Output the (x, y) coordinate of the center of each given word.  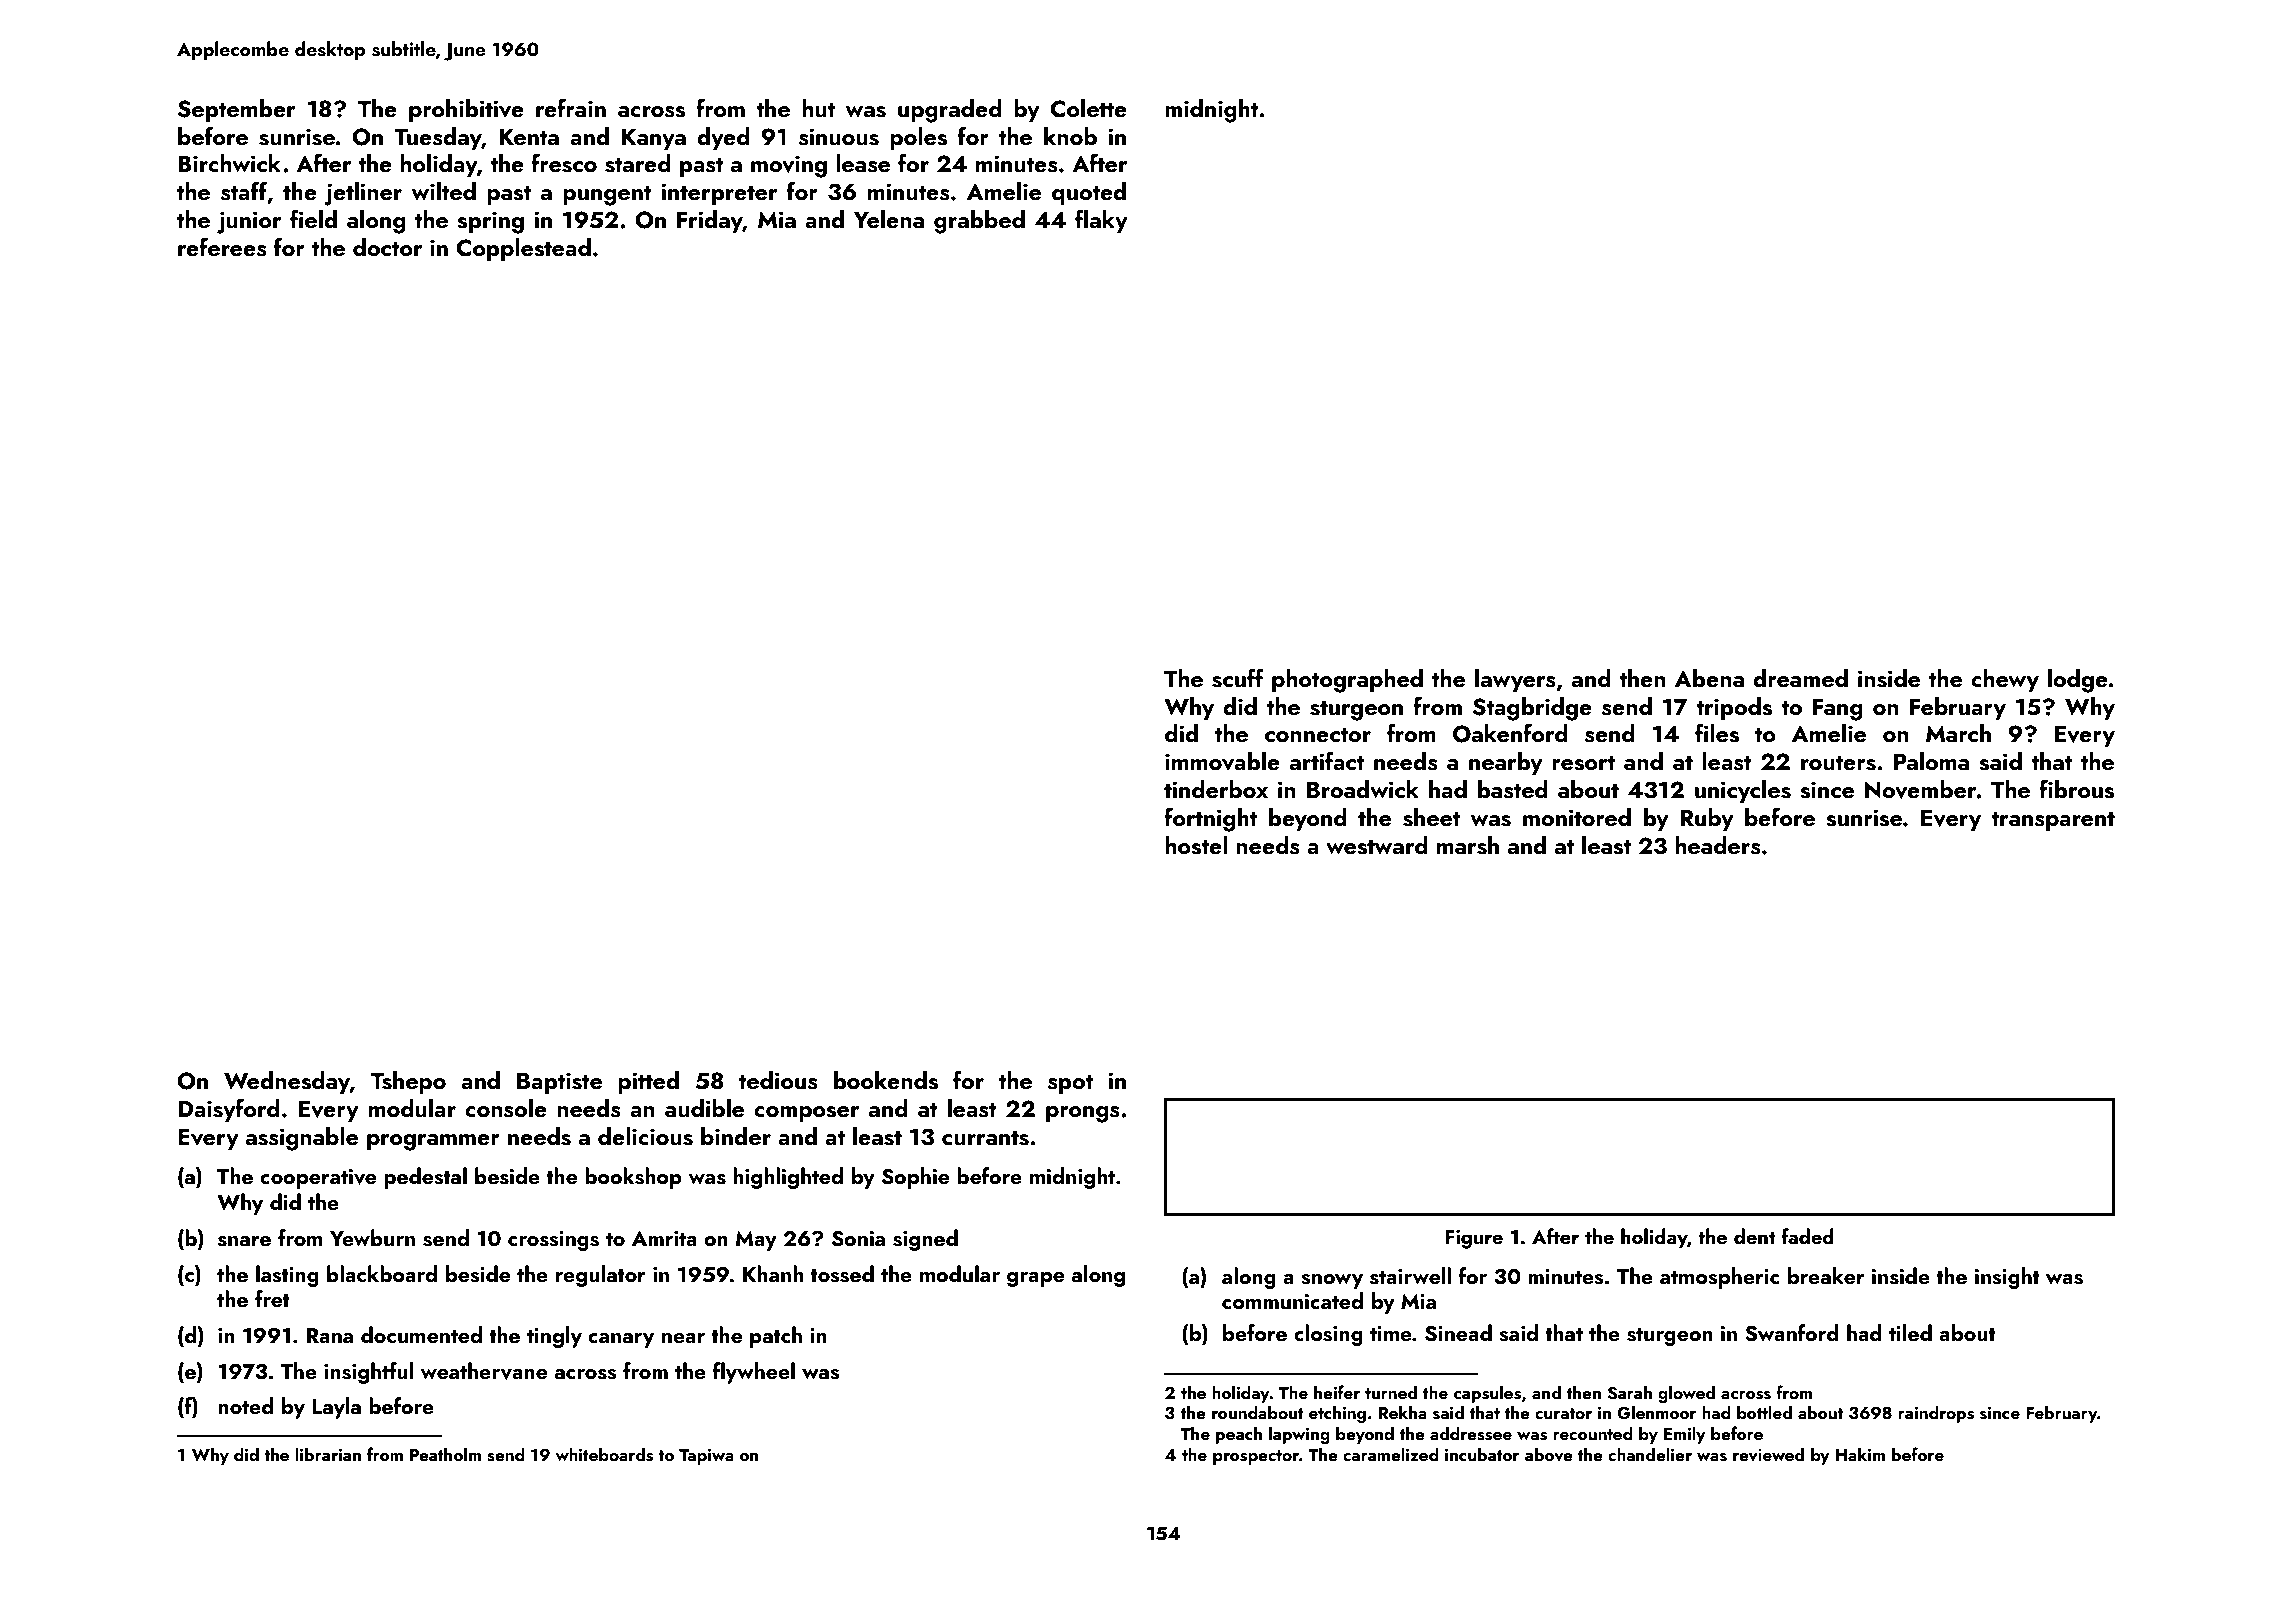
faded (1807, 1236)
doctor (387, 247)
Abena (1709, 678)
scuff (1238, 678)
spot (1070, 1084)
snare (244, 1241)
